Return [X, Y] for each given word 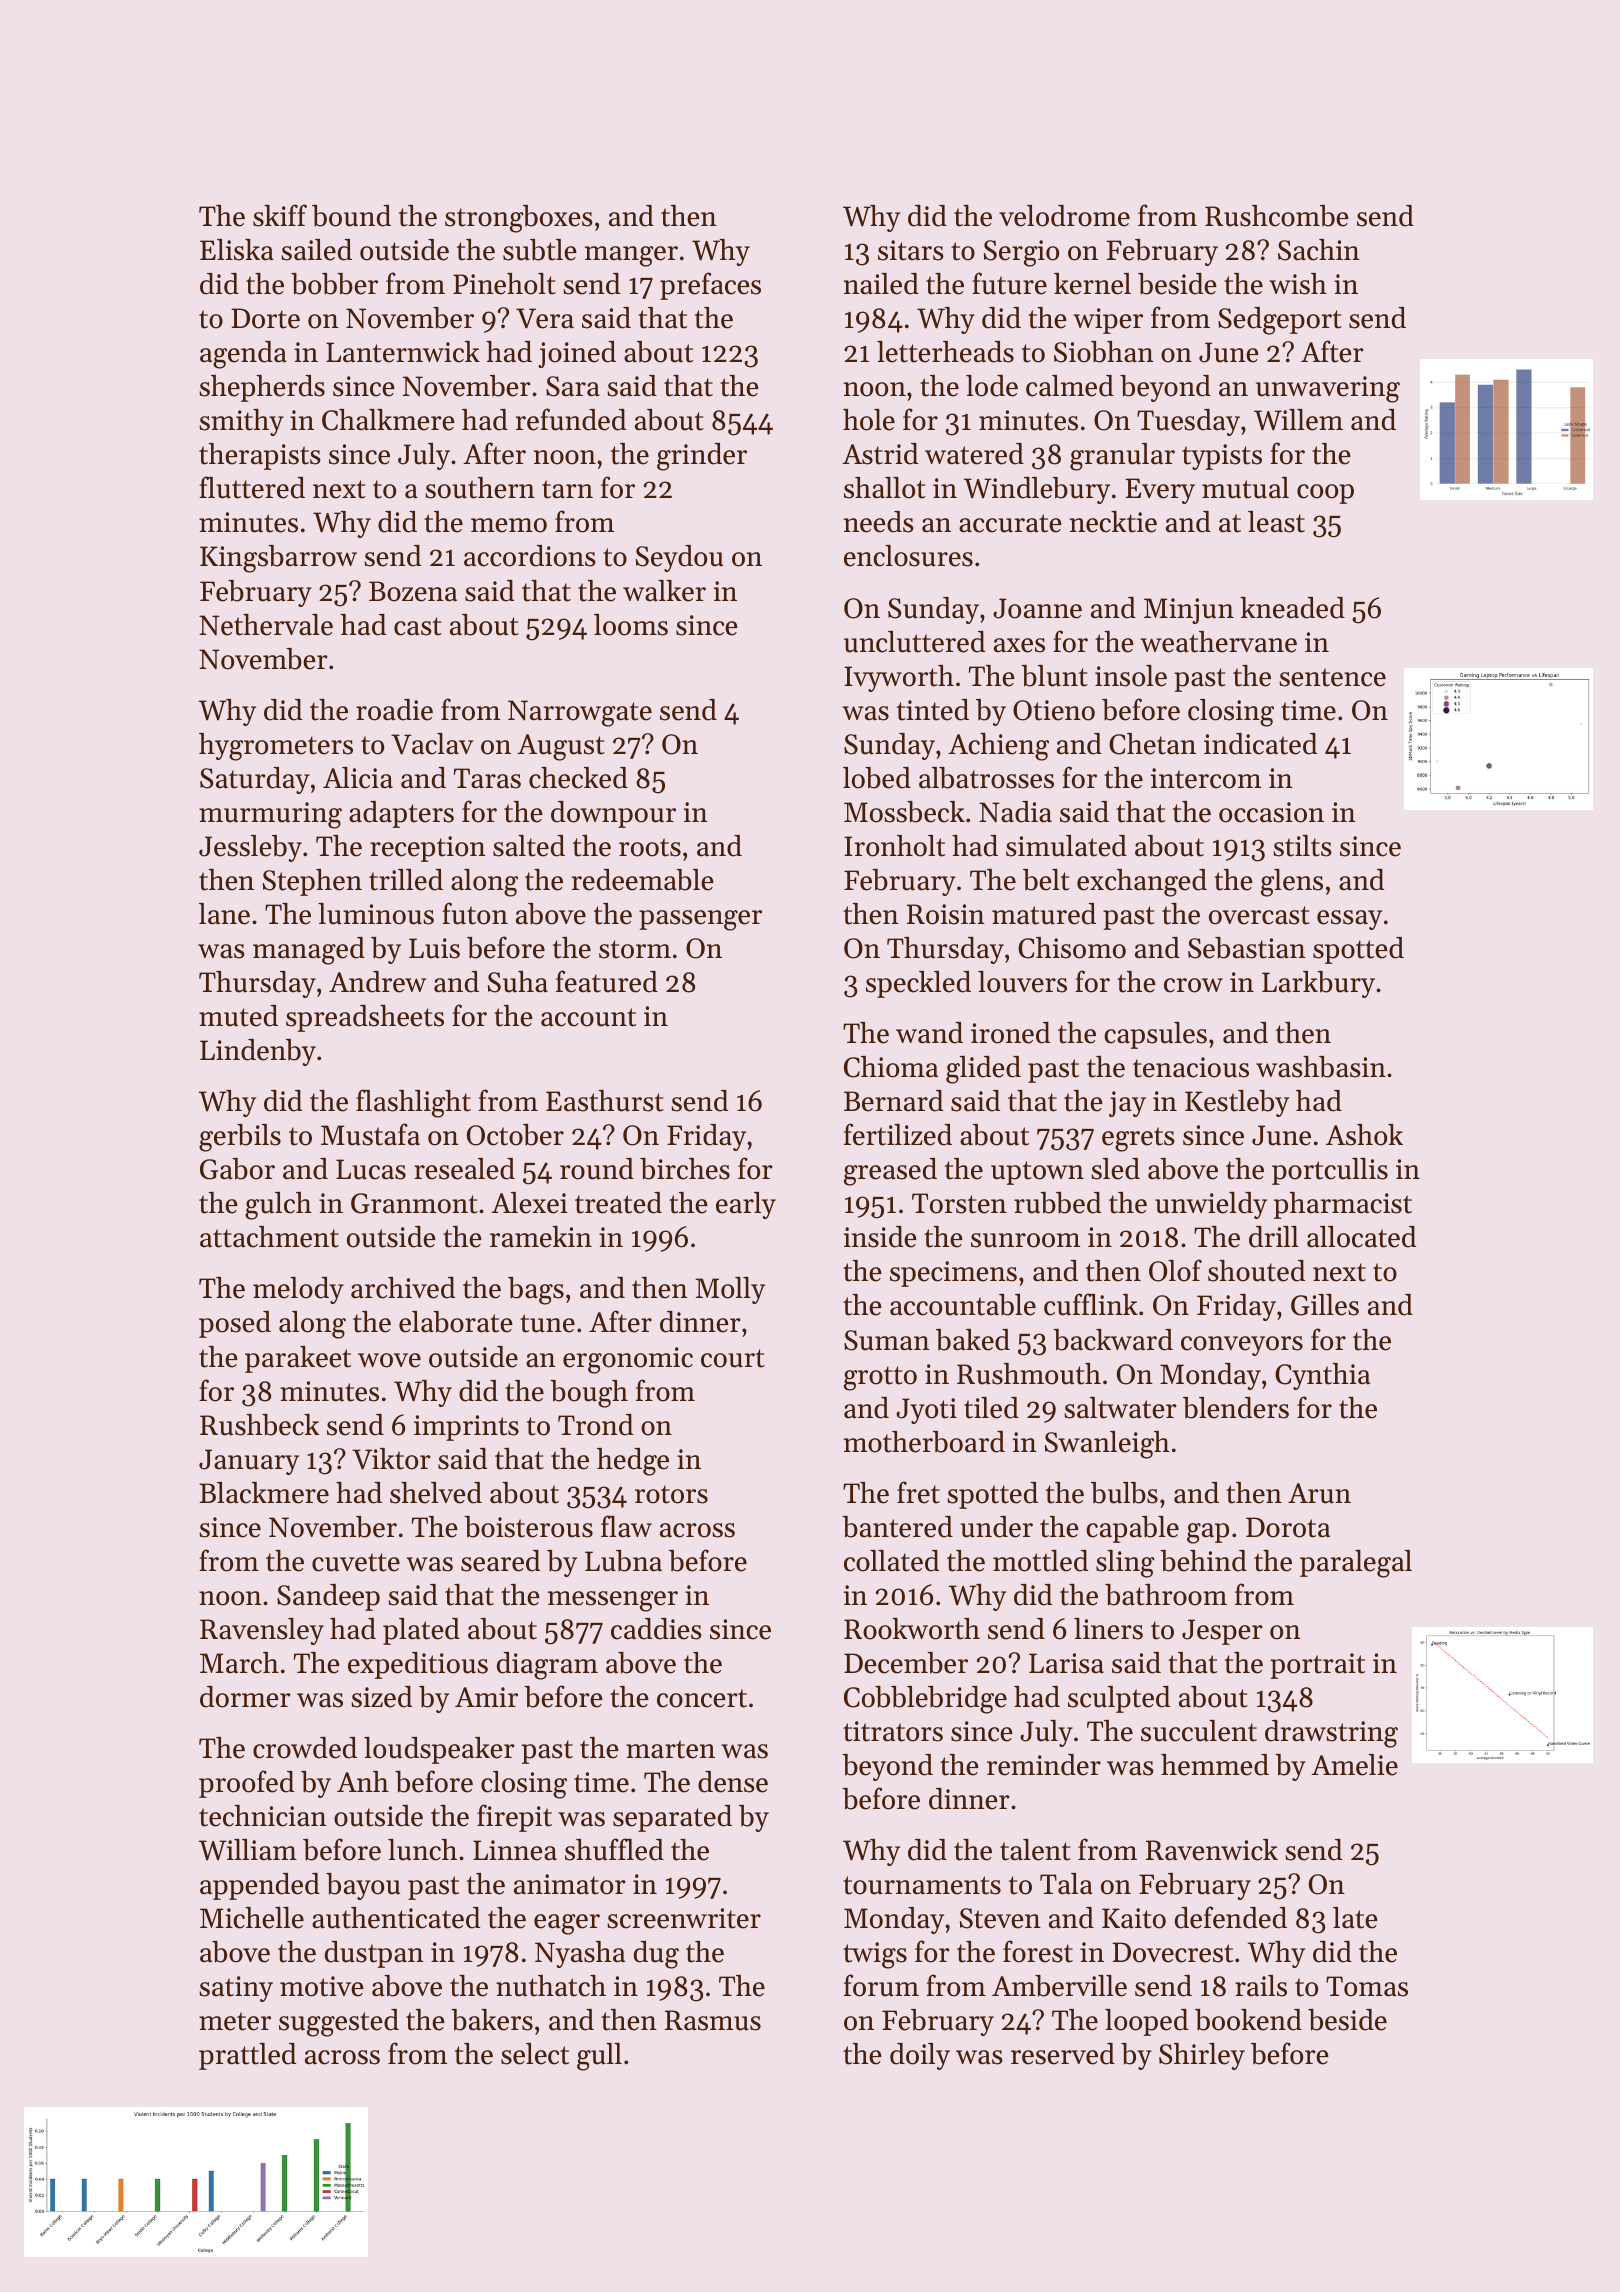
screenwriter [684, 1918]
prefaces [710, 286]
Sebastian [1247, 948]
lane [224, 914]
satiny [236, 1989]
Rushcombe [1277, 216]
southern [480, 488]
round [597, 1169]
